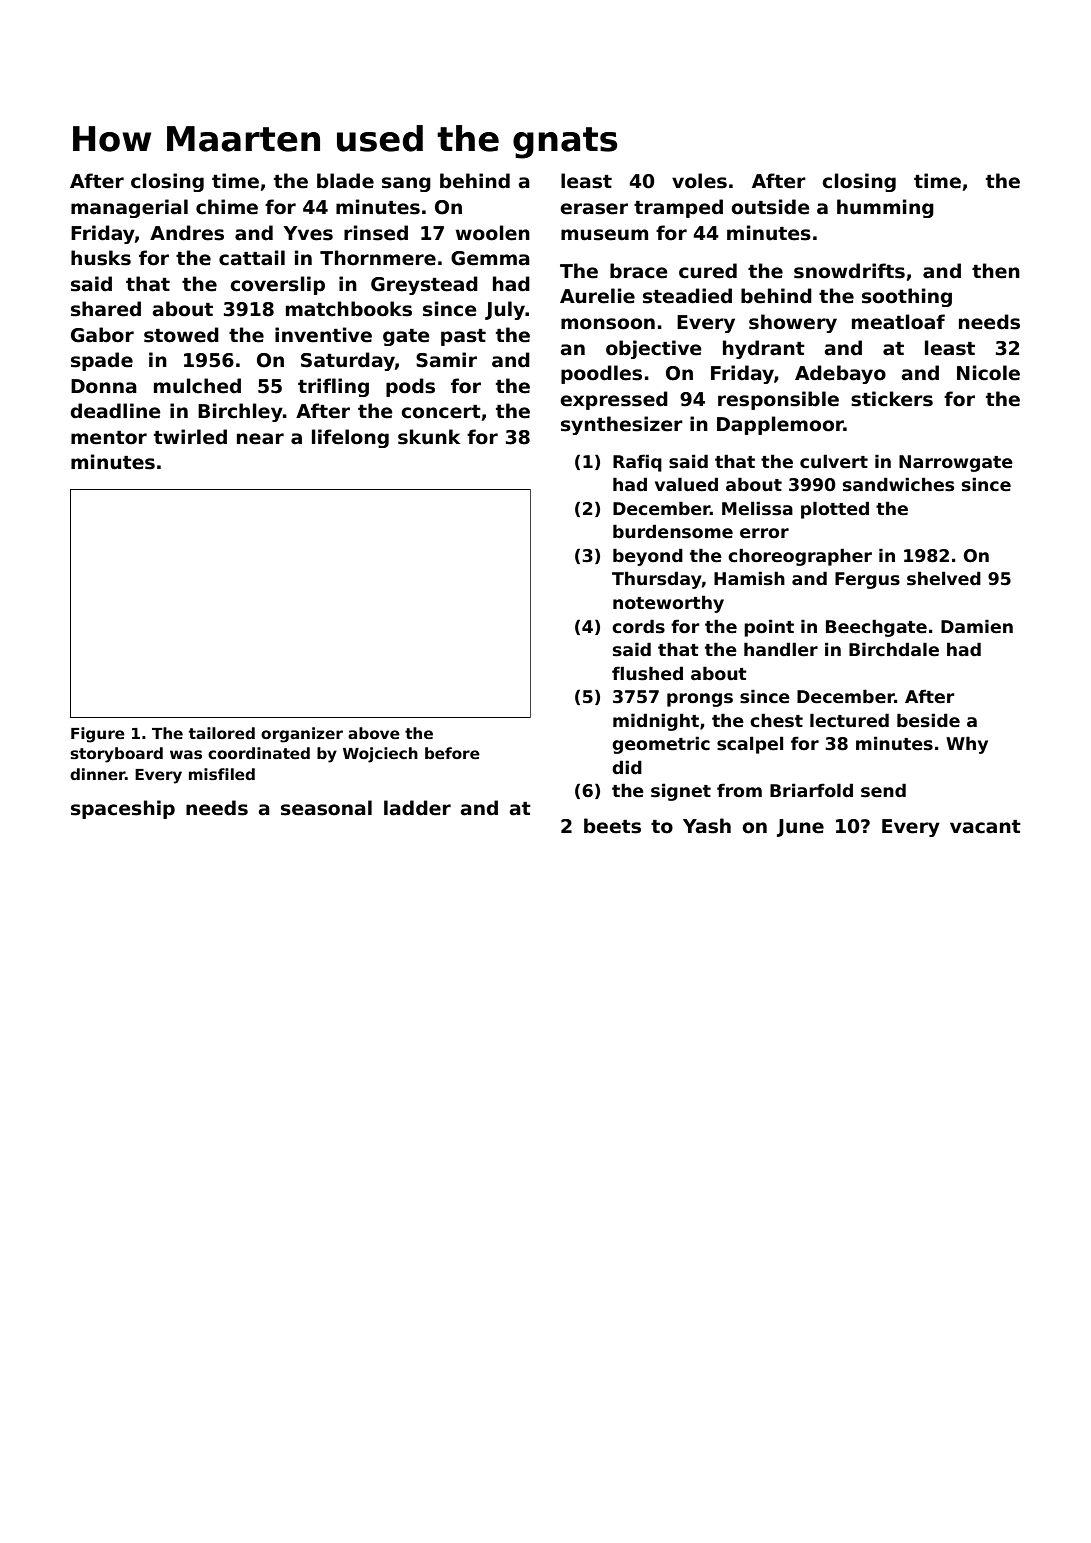 The width and height of the page is (1091, 1543). What do you see at coordinates (673, 531) in the page?
I see `burdensome` at bounding box center [673, 531].
